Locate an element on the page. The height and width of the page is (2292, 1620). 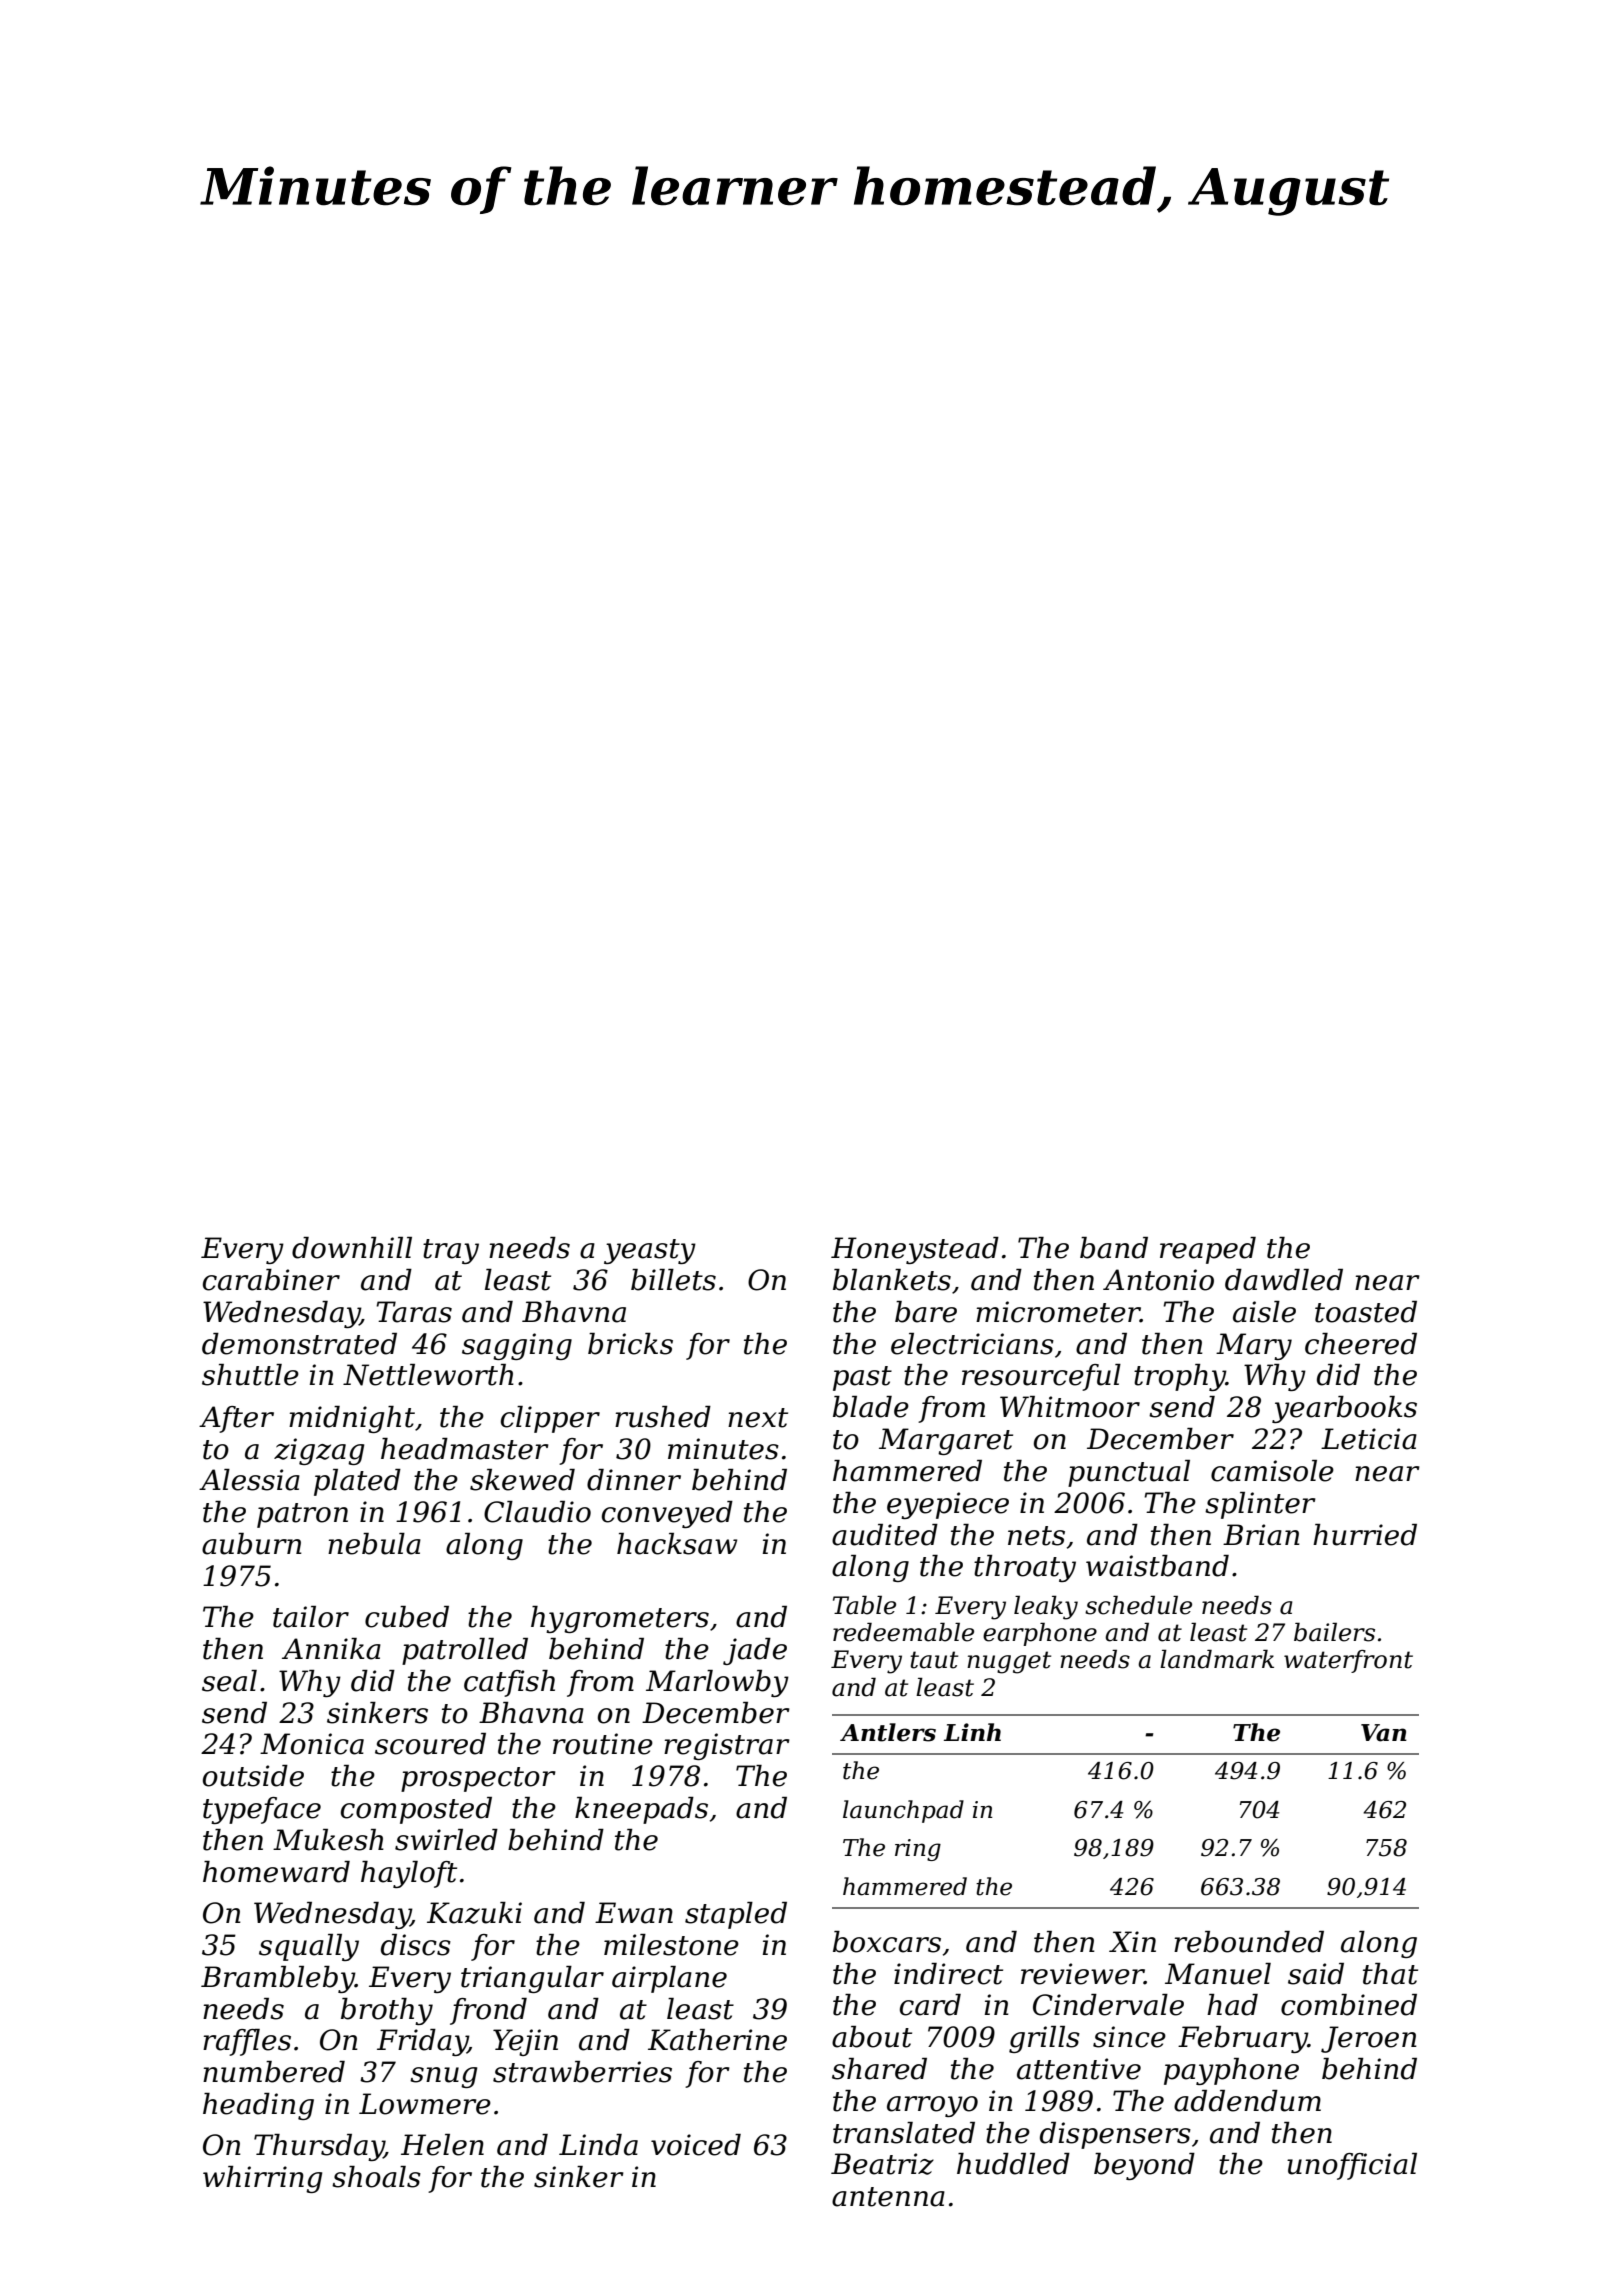
Monica is located at coordinates (312, 1744).
